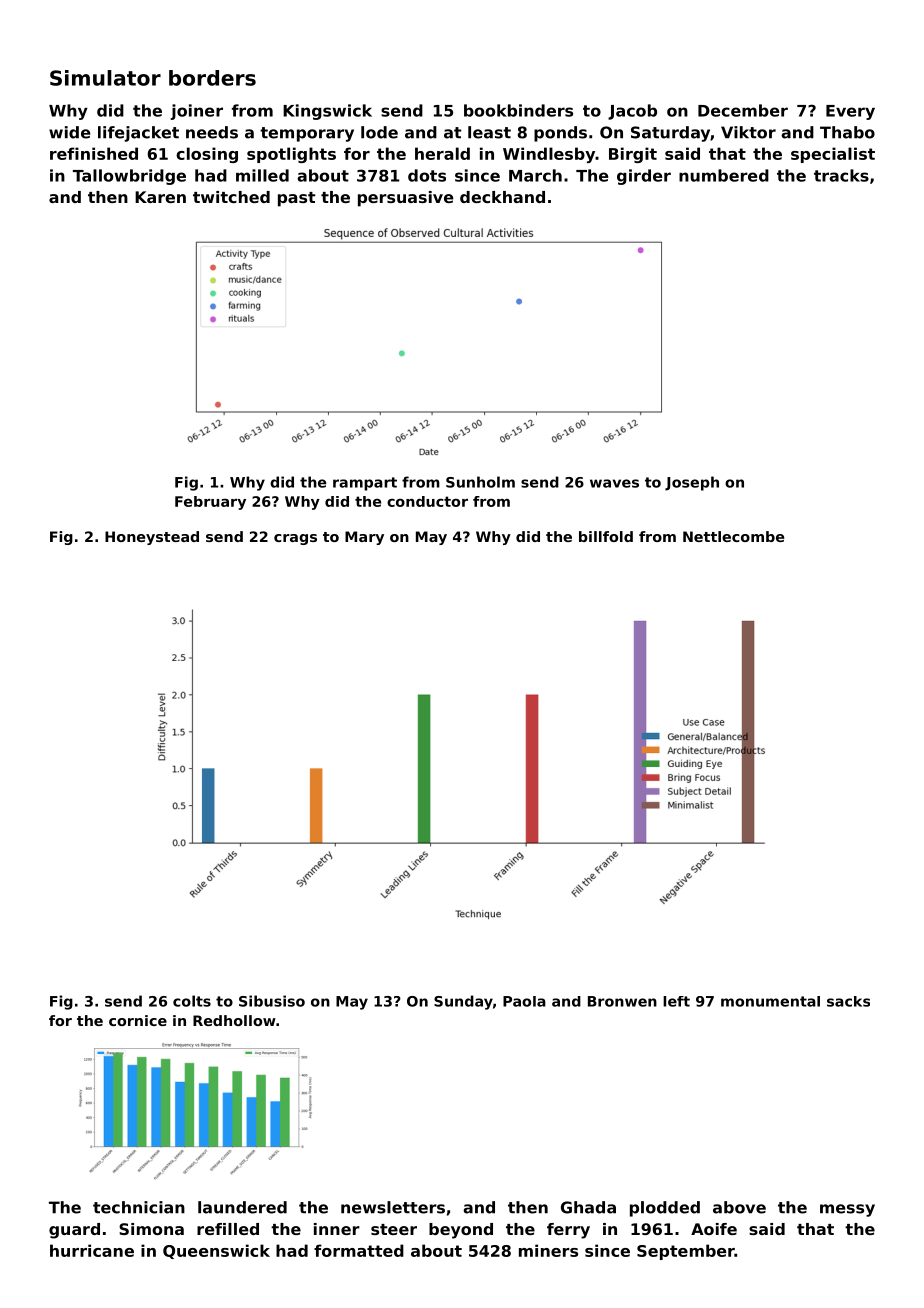 This image has width=924, height=1308. I want to click on Bronwen, so click(622, 1001).
